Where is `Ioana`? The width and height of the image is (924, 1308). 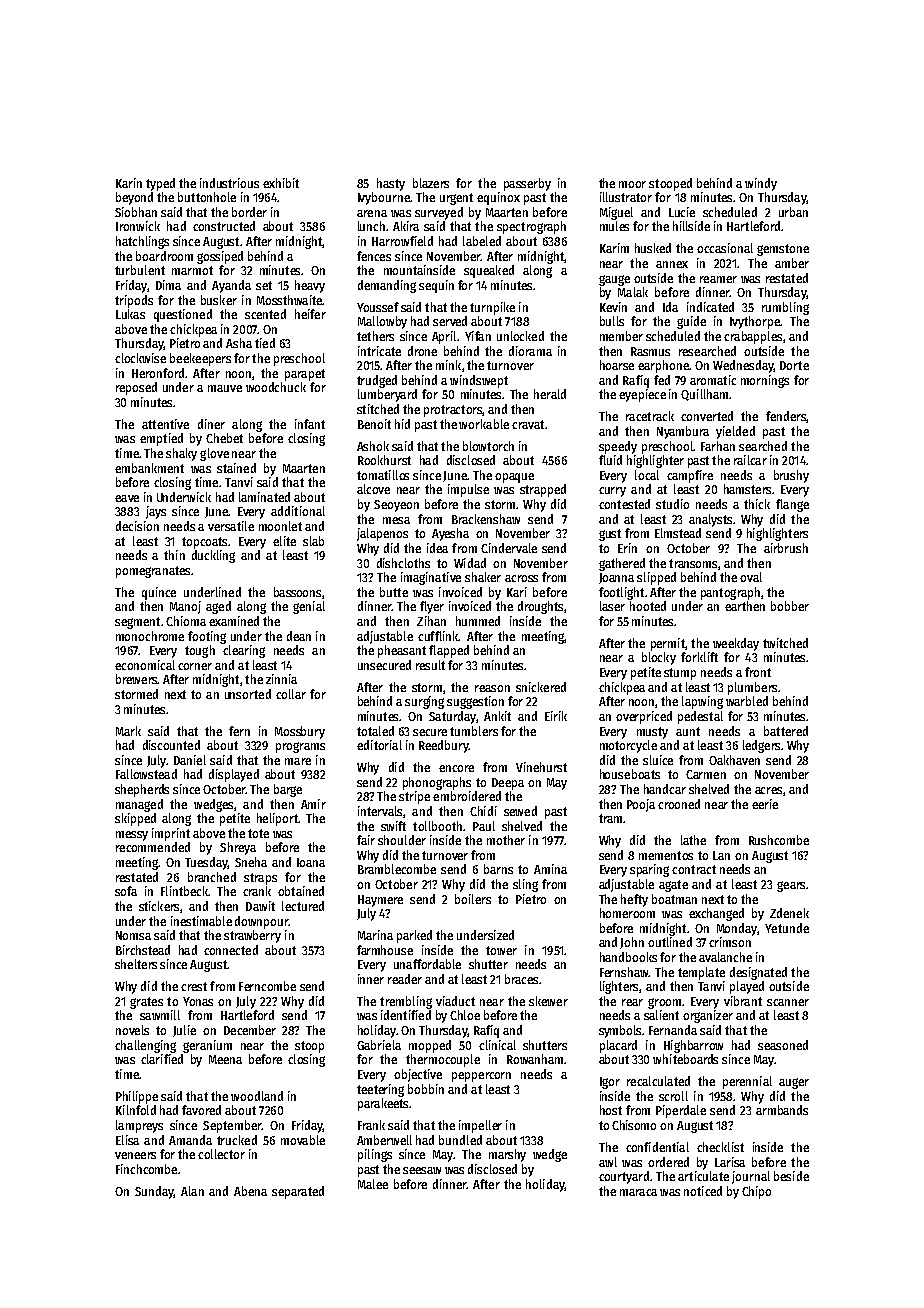 Ioana is located at coordinates (311, 862).
